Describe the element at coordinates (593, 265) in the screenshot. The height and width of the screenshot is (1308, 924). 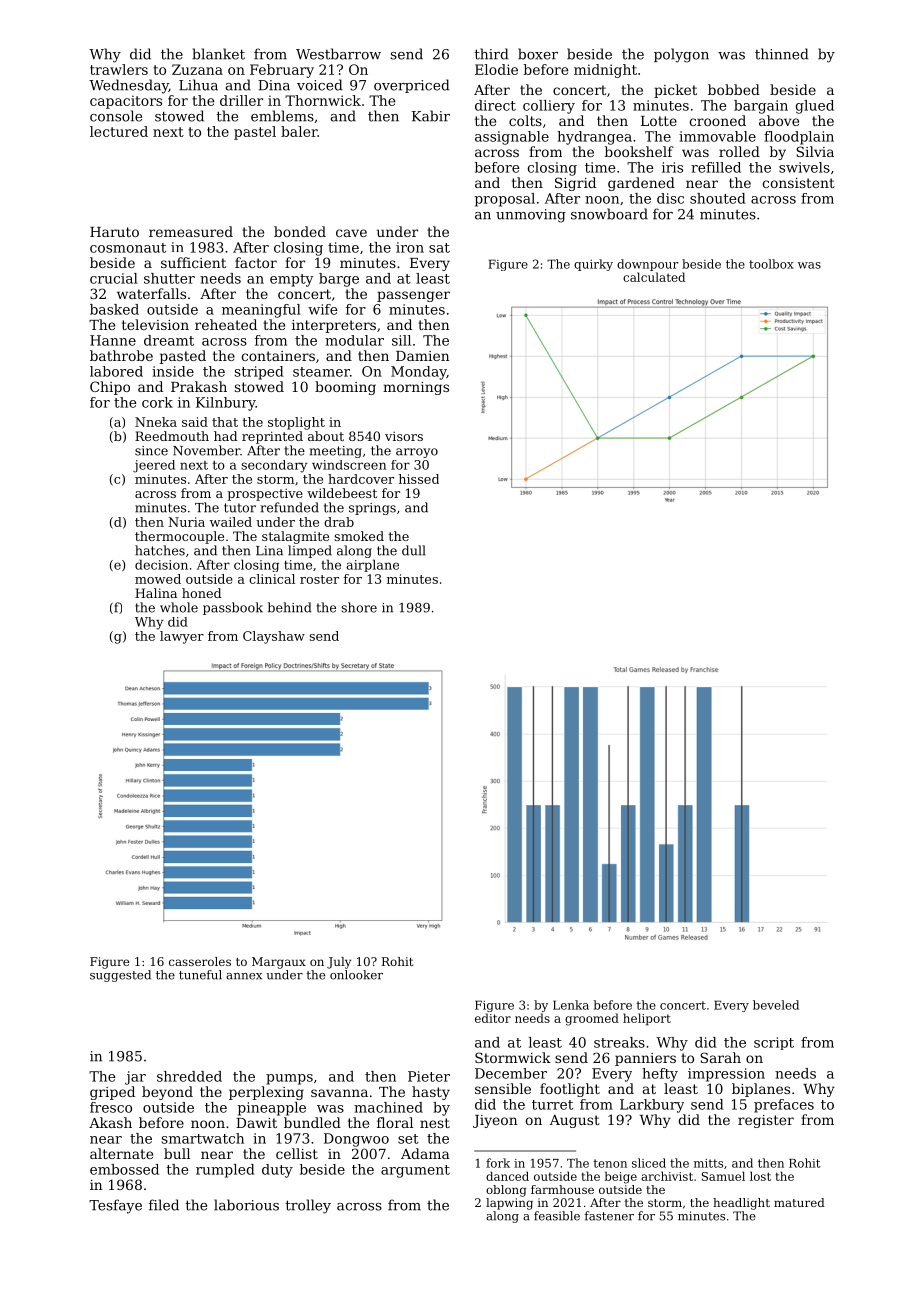
I see `quirky` at that location.
